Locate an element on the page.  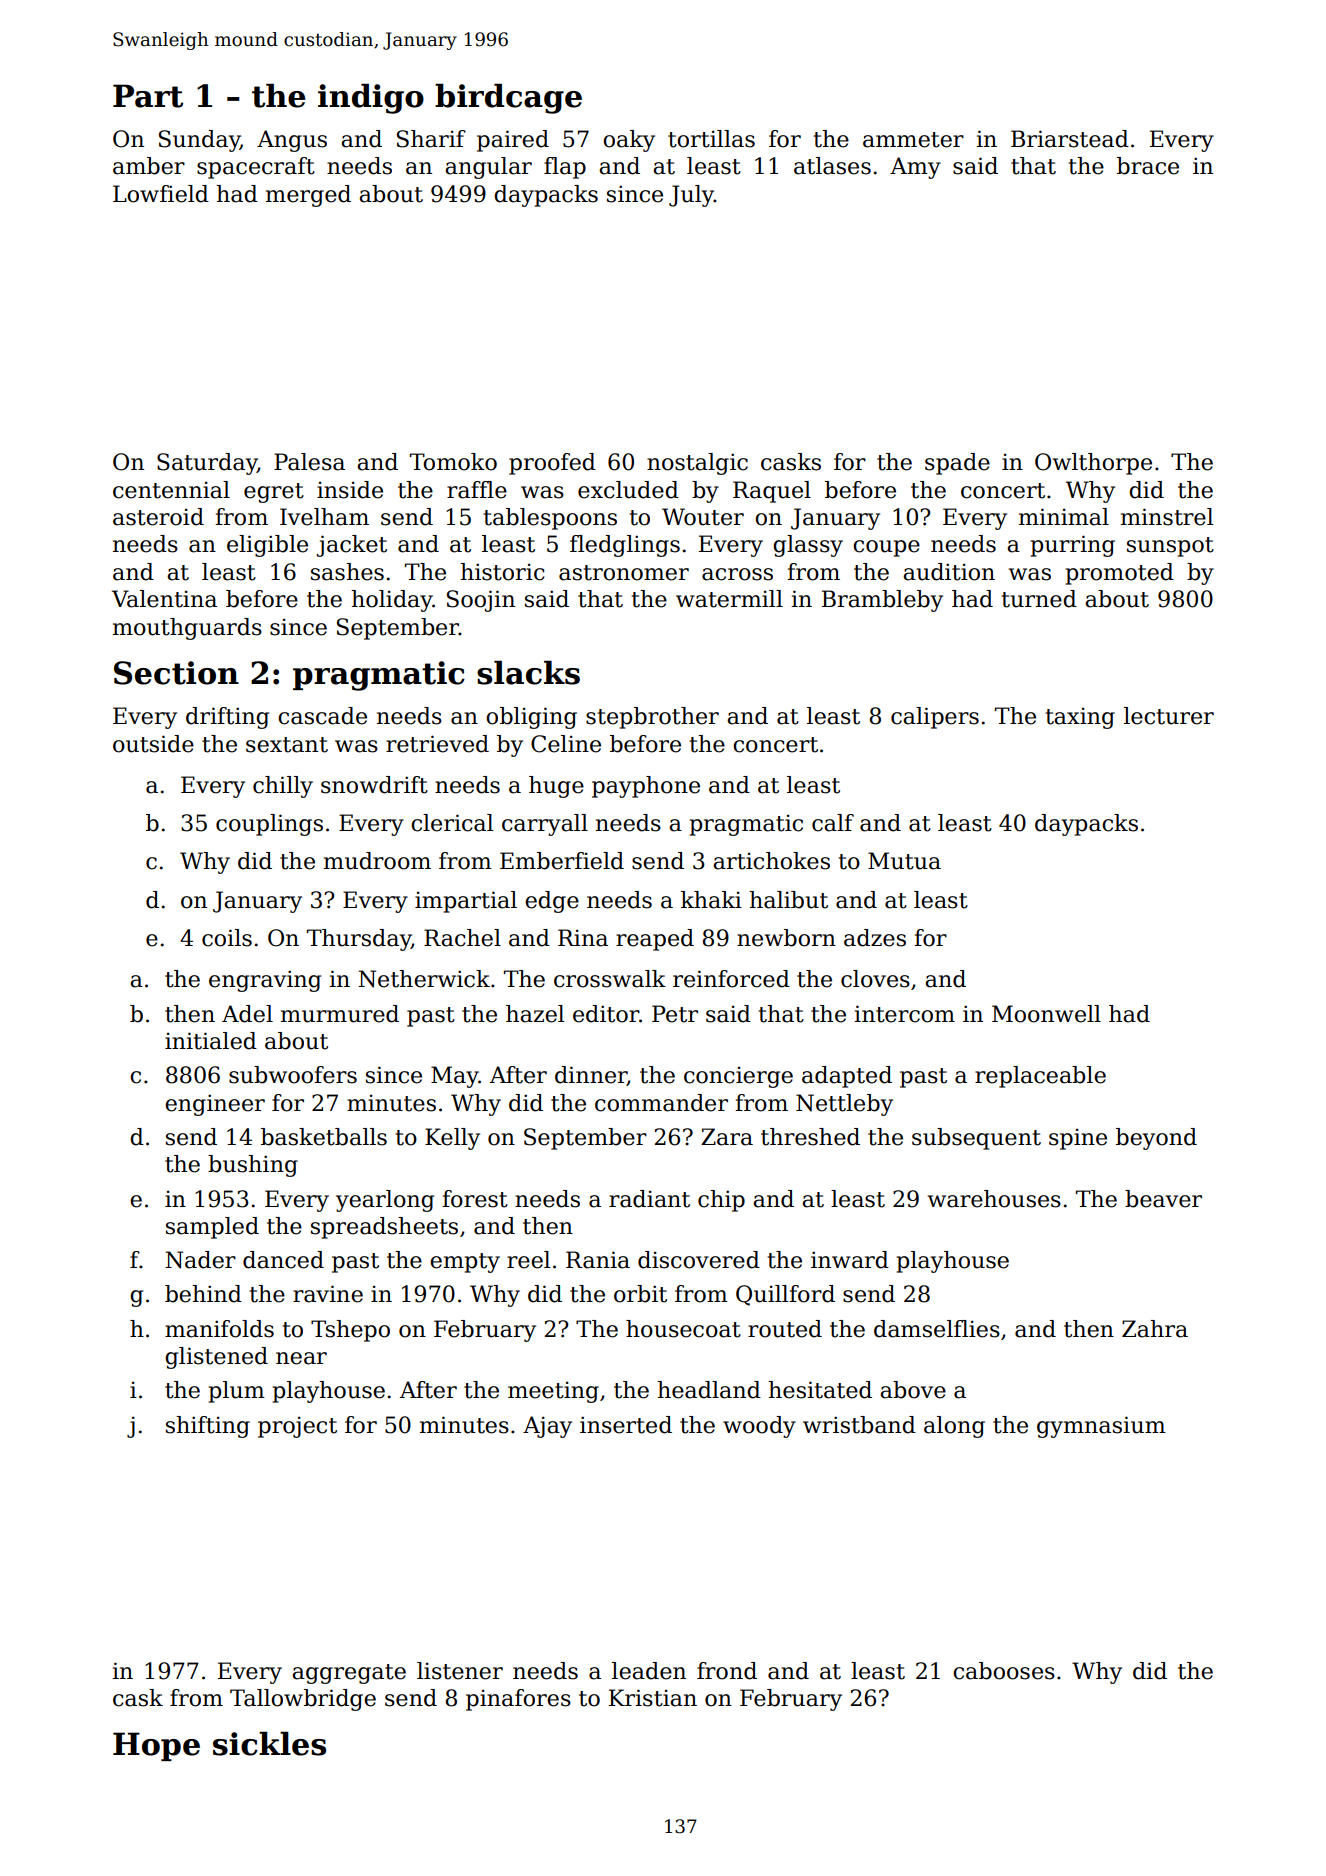
Moonwell is located at coordinates (1046, 1014).
